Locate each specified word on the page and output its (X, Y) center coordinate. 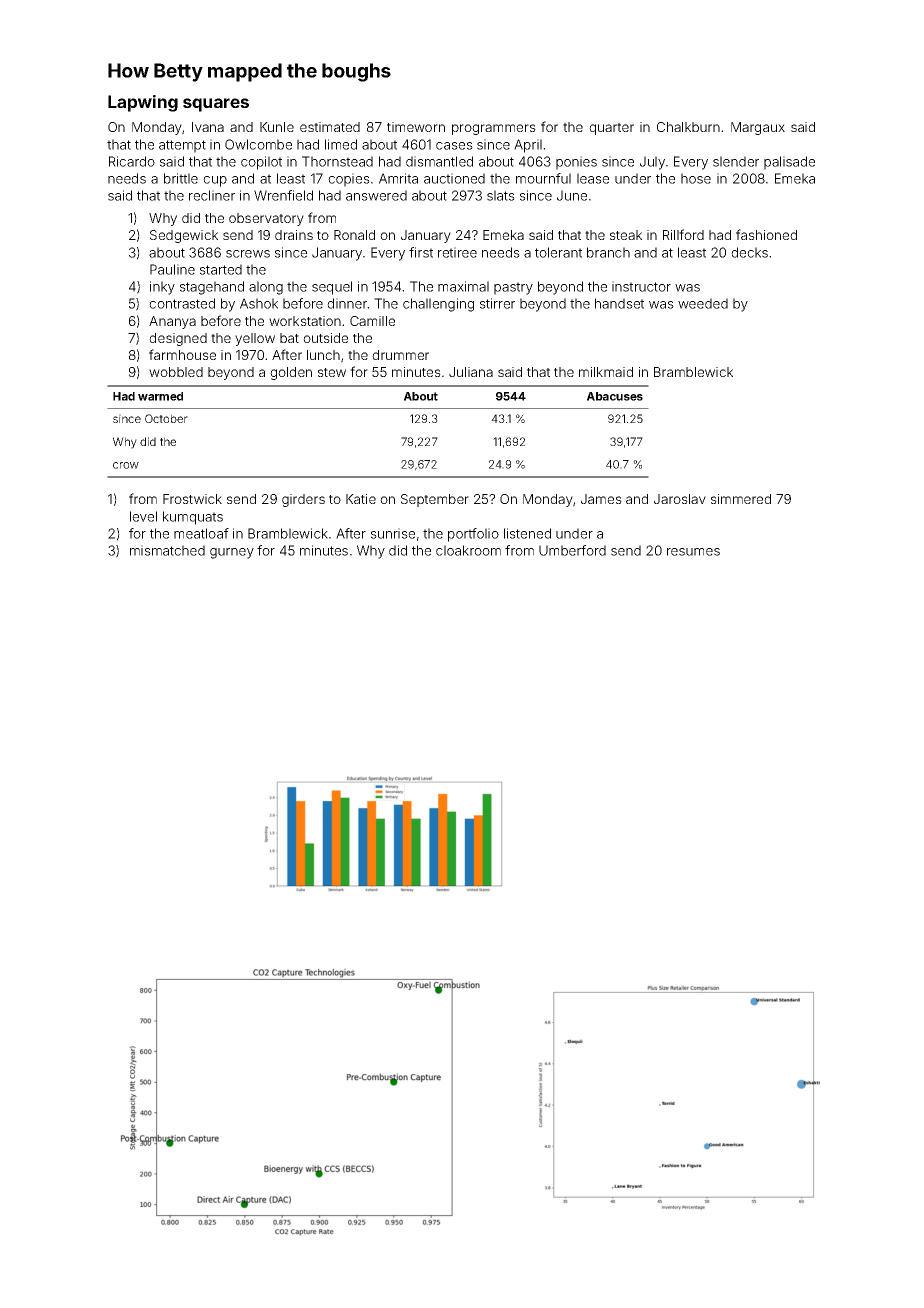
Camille (372, 321)
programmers (494, 129)
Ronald (354, 235)
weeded (703, 303)
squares (216, 105)
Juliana (471, 372)
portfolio (473, 535)
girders (303, 500)
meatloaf (201, 533)
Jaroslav (680, 499)
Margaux (758, 128)
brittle (181, 178)
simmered (741, 499)
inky (162, 288)
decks (749, 252)
